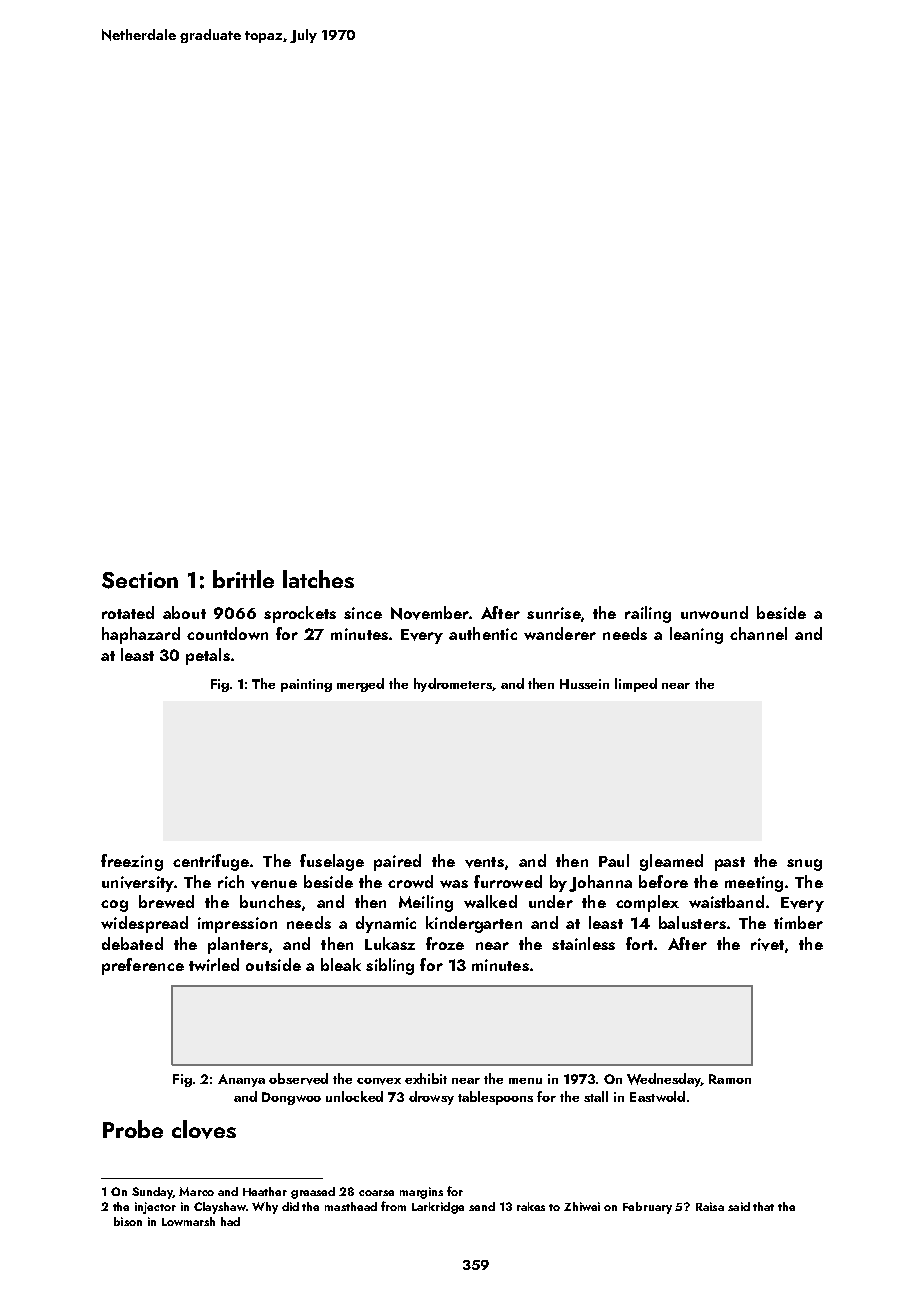 The image size is (924, 1314). What do you see at coordinates (152, 1193) in the screenshot?
I see `Sunday` at bounding box center [152, 1193].
